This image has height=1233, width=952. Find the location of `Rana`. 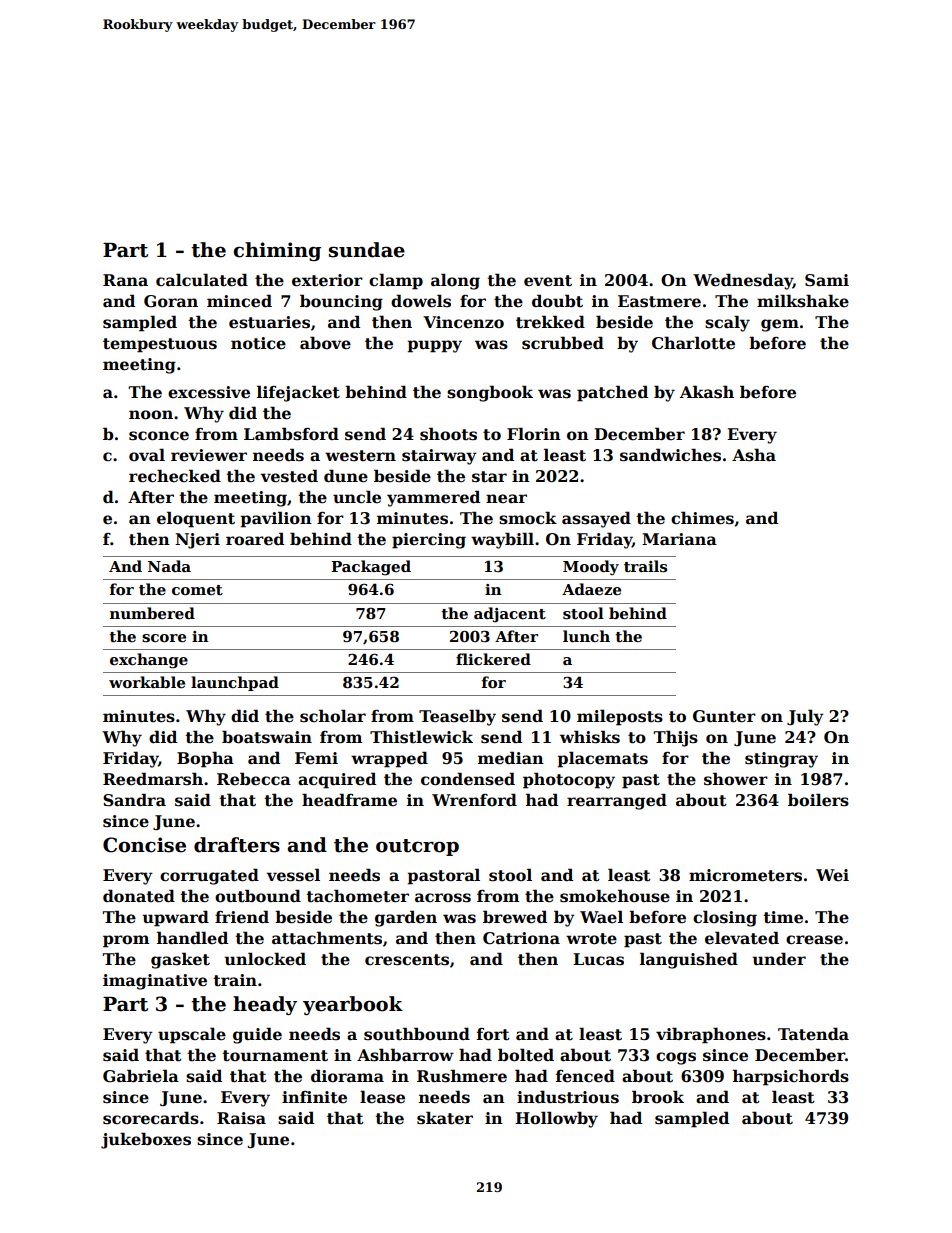

Rana is located at coordinates (125, 280).
